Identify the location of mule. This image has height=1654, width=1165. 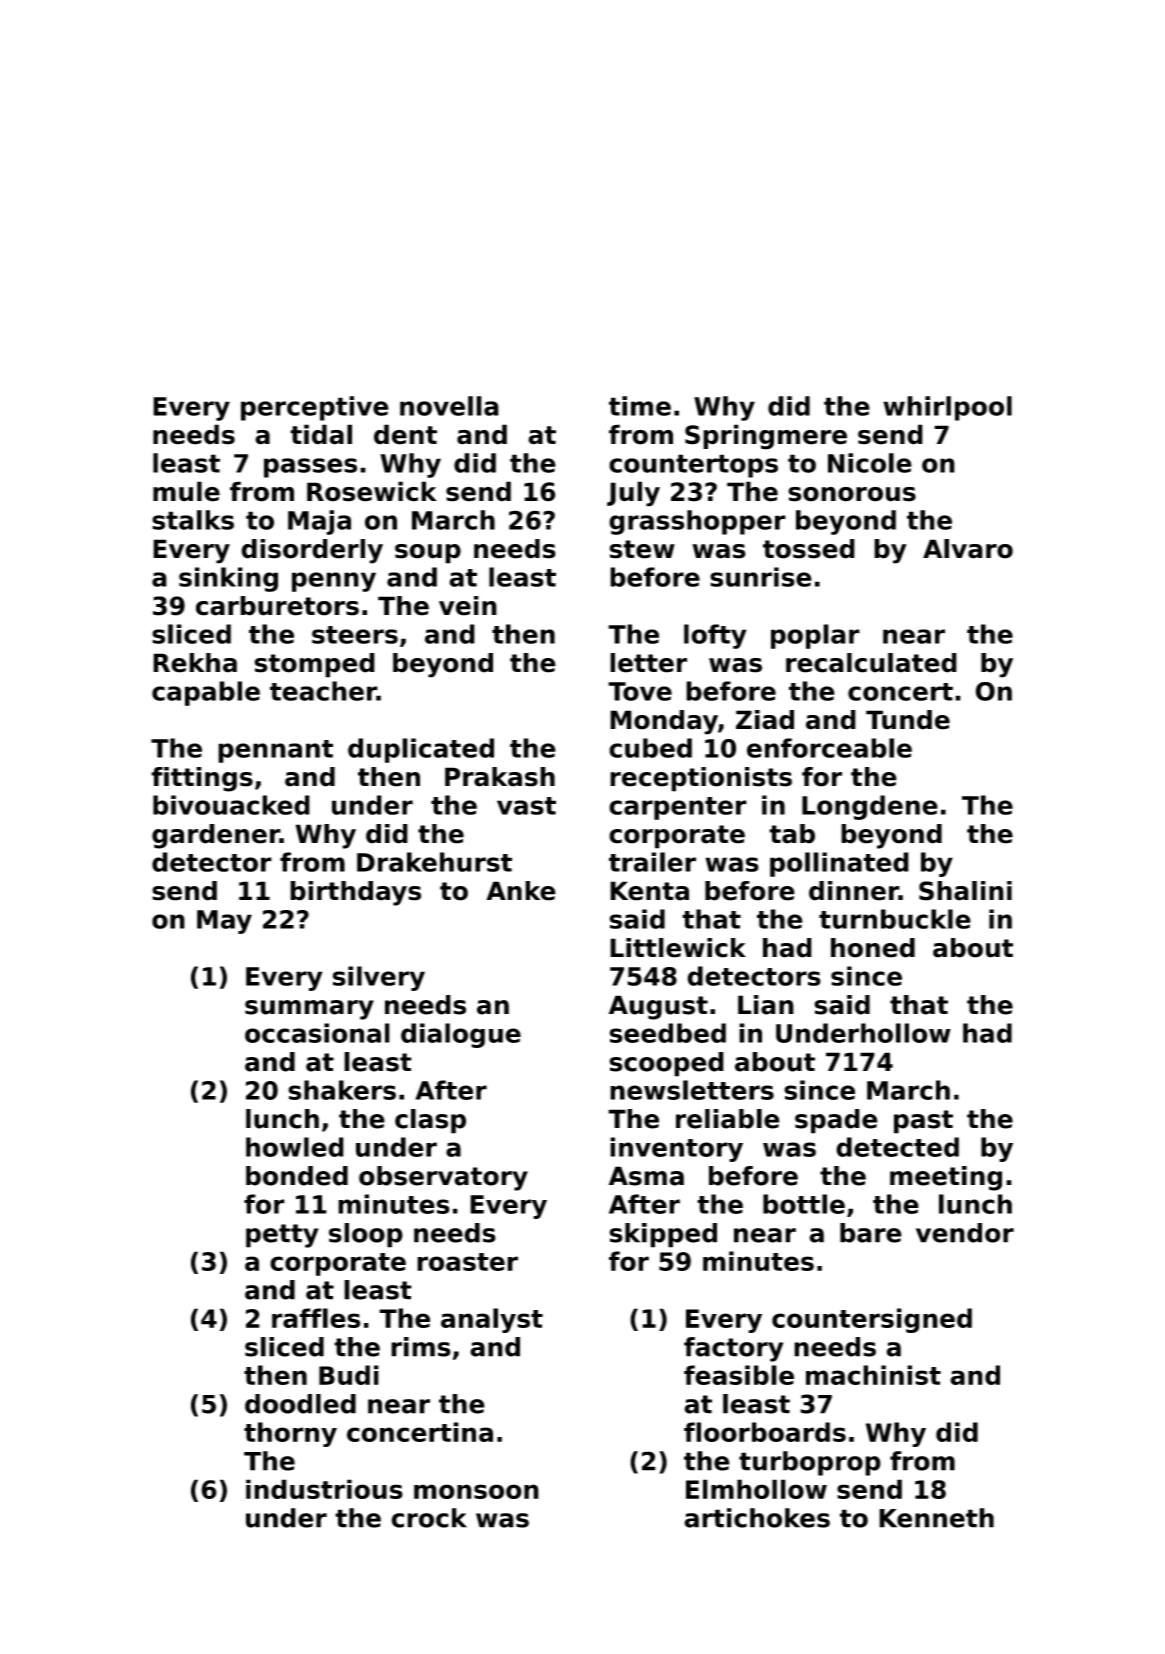
(186, 491).
